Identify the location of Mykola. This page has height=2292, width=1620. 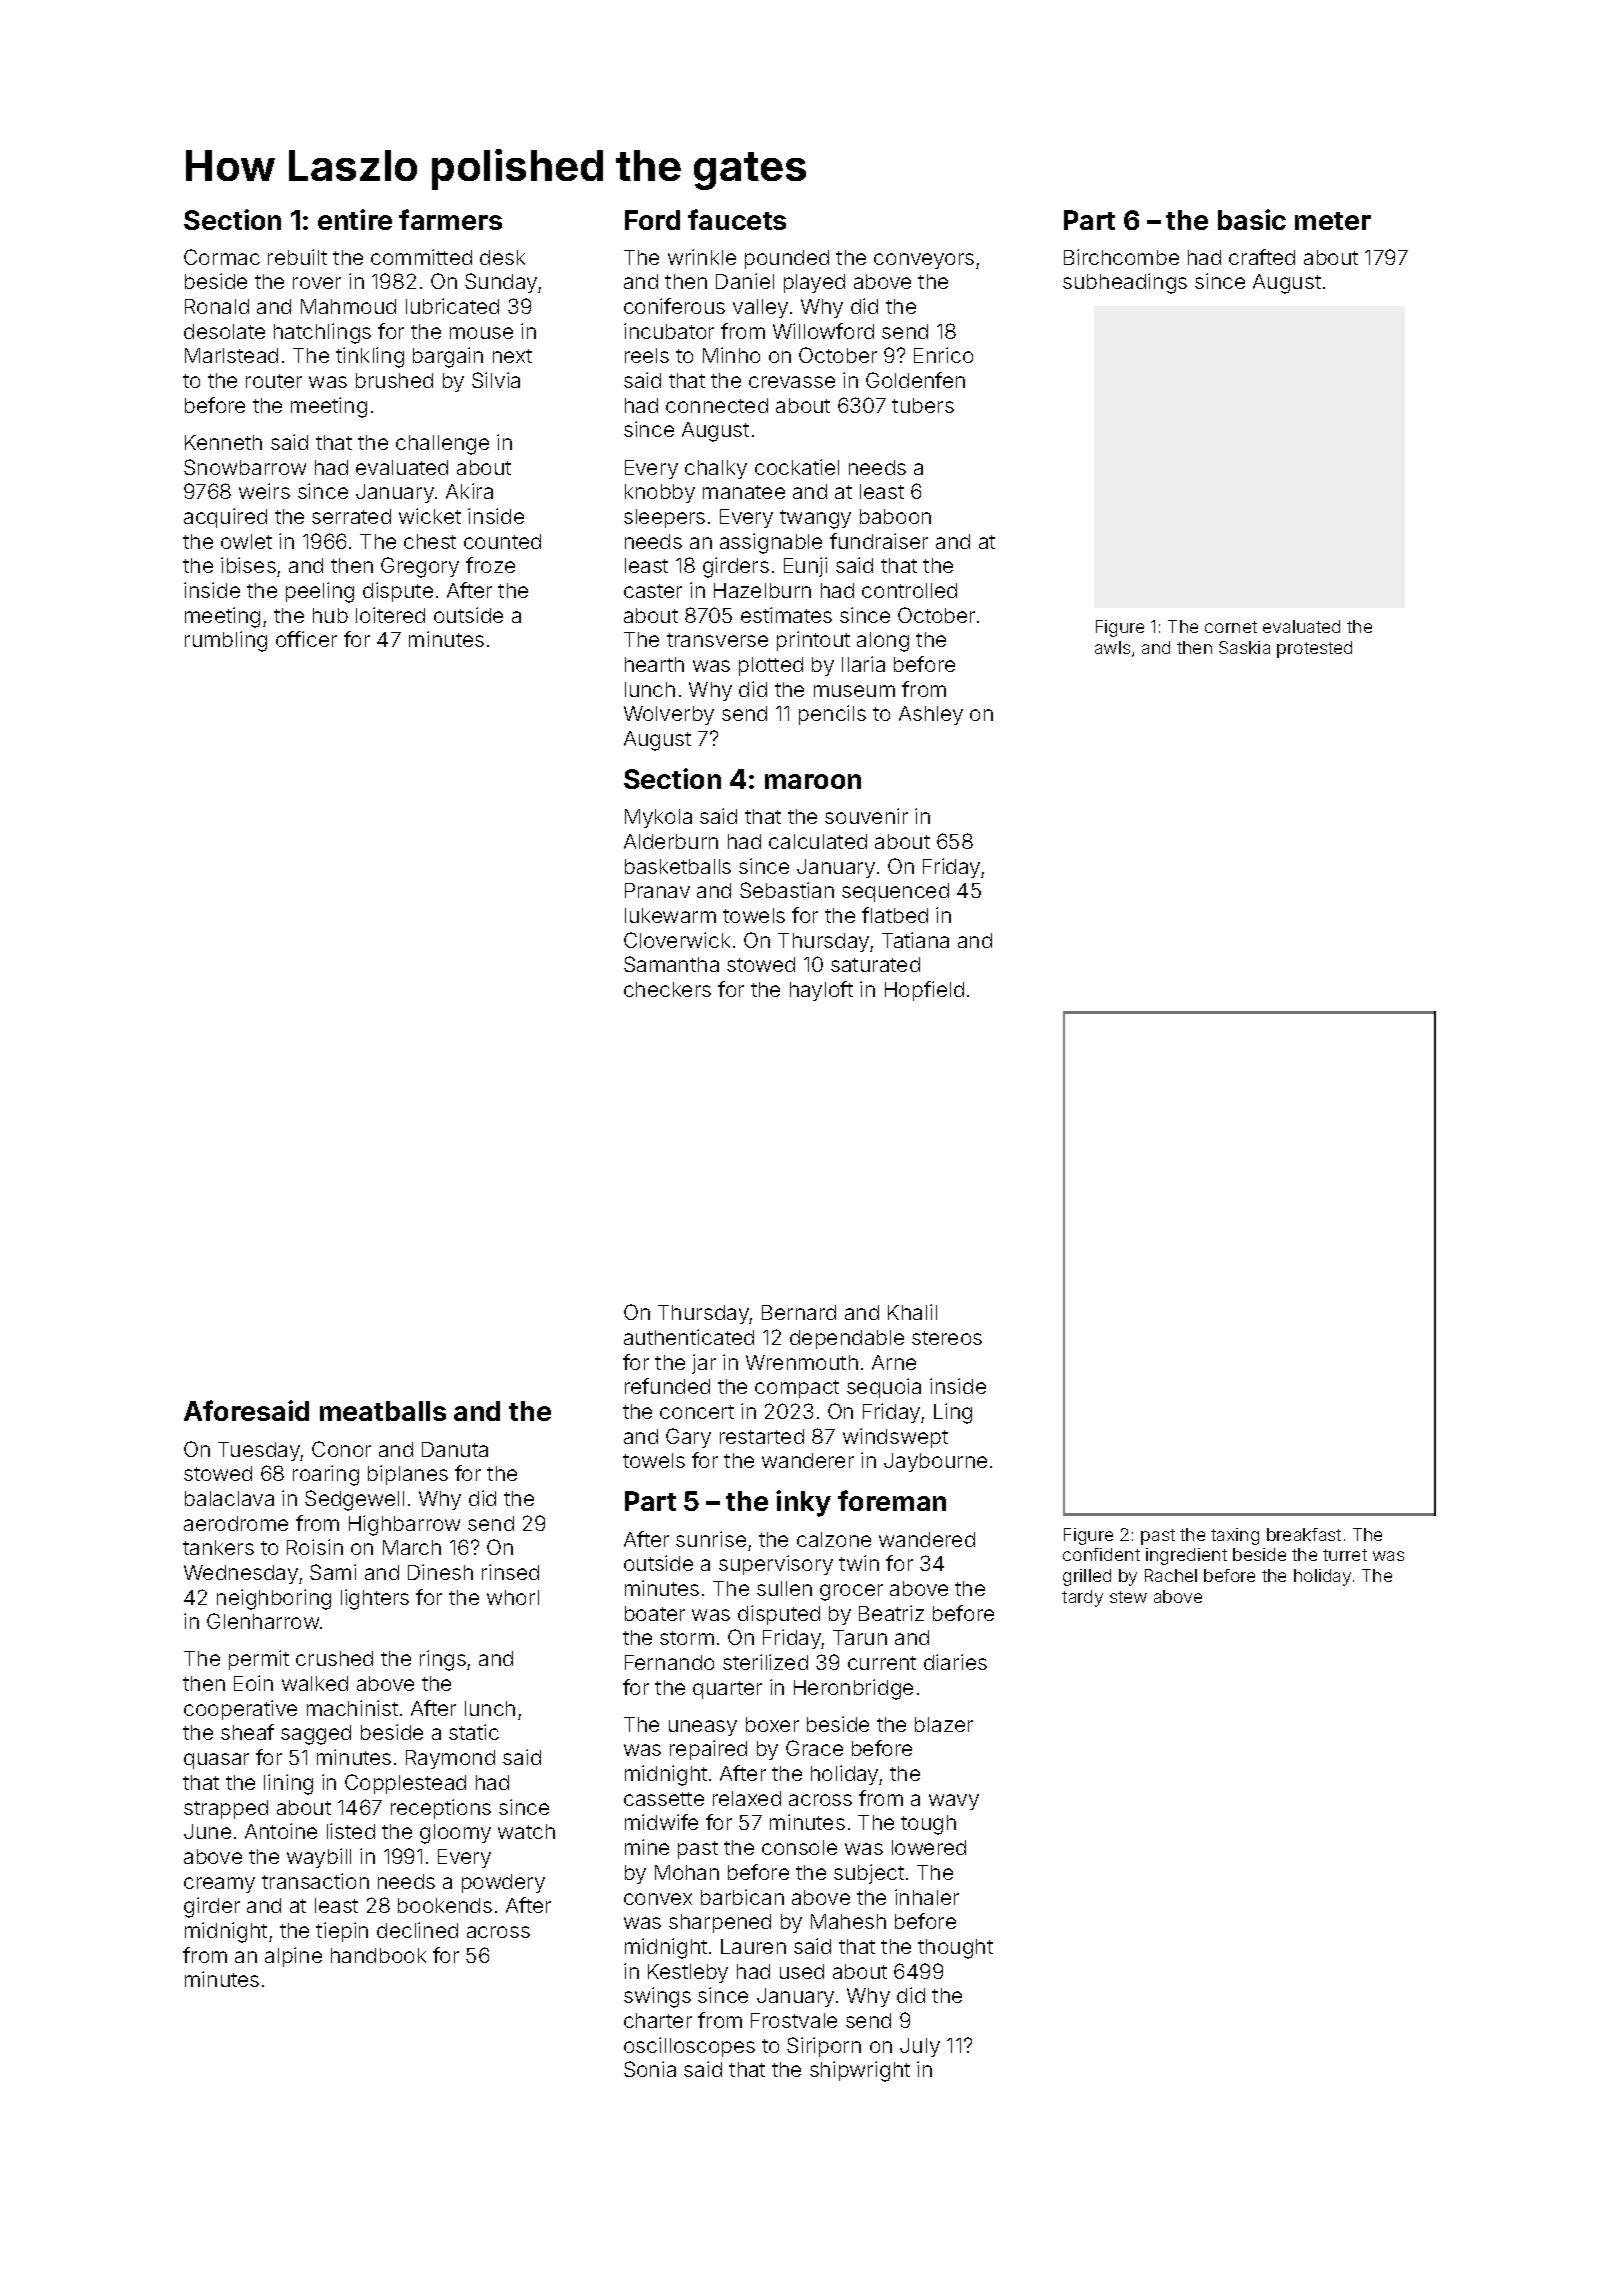
(658, 818).
